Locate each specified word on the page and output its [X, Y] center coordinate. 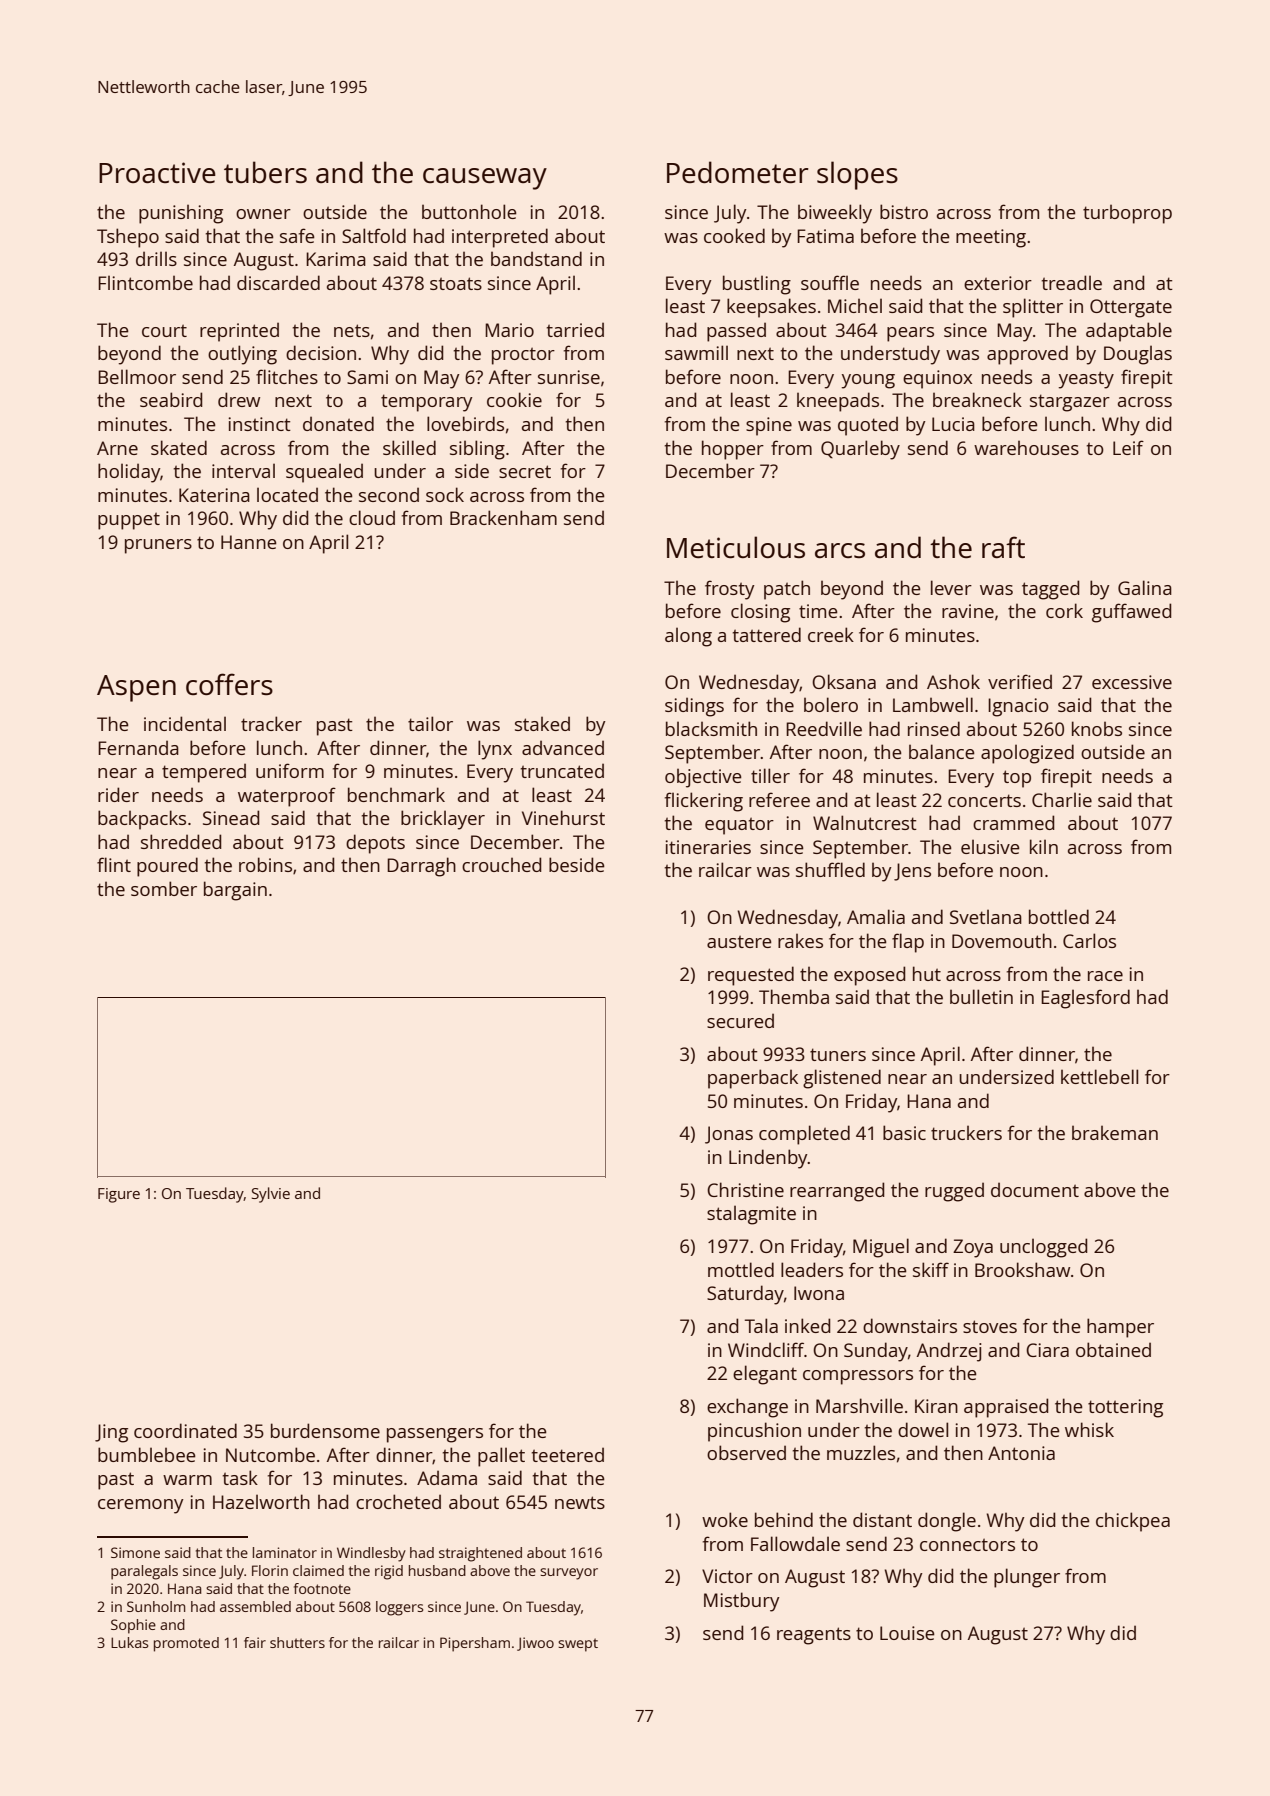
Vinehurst [563, 817]
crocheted [398, 1501]
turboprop [1127, 214]
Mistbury [742, 1602]
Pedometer [738, 172]
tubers [265, 172]
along [688, 637]
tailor [430, 723]
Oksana [844, 681]
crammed [1014, 822]
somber [164, 888]
